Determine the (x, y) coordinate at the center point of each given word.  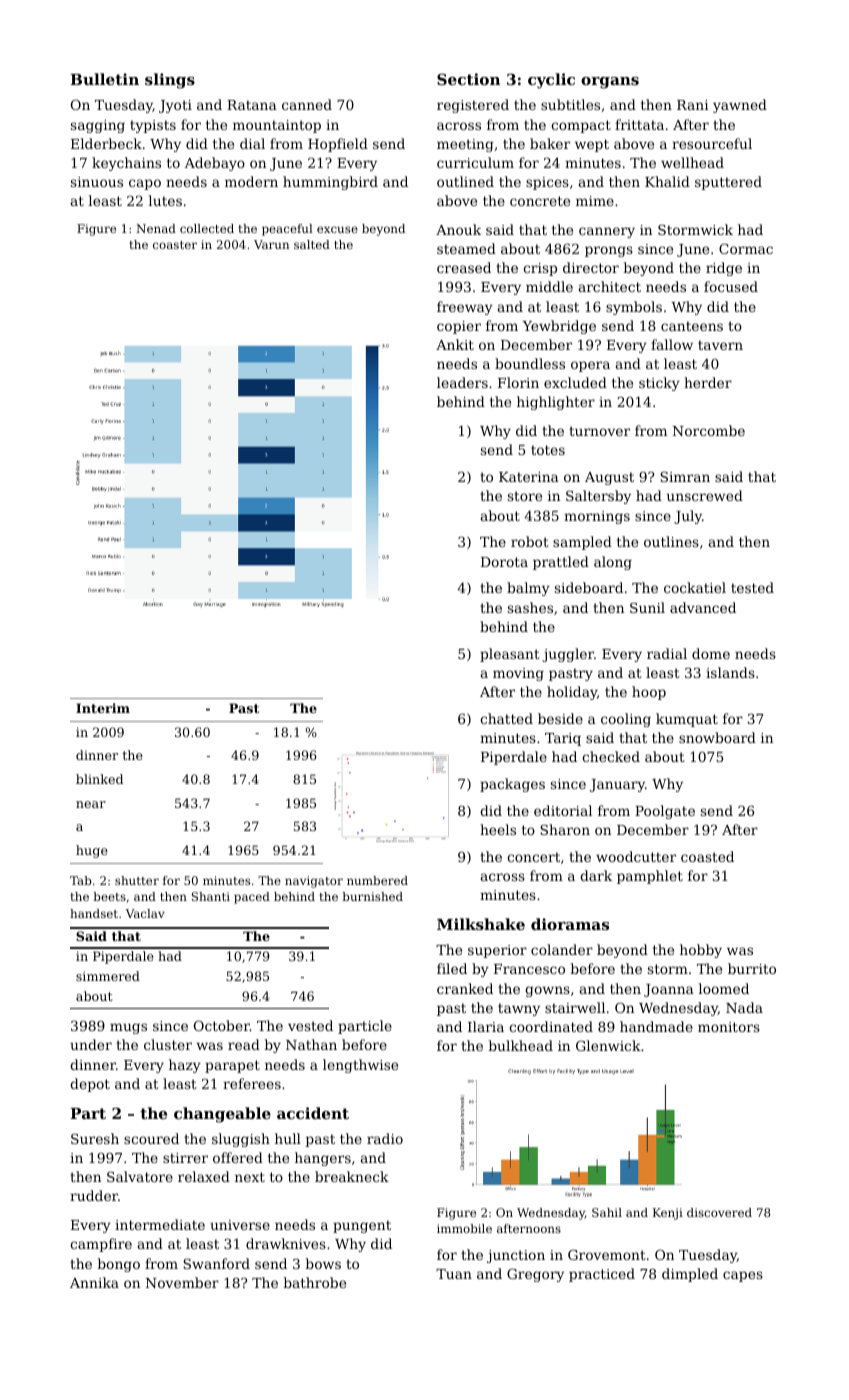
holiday (572, 693)
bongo (119, 1265)
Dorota (504, 562)
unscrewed (705, 495)
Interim (103, 708)
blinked (99, 779)
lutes (165, 200)
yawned (740, 106)
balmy (528, 589)
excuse (337, 229)
